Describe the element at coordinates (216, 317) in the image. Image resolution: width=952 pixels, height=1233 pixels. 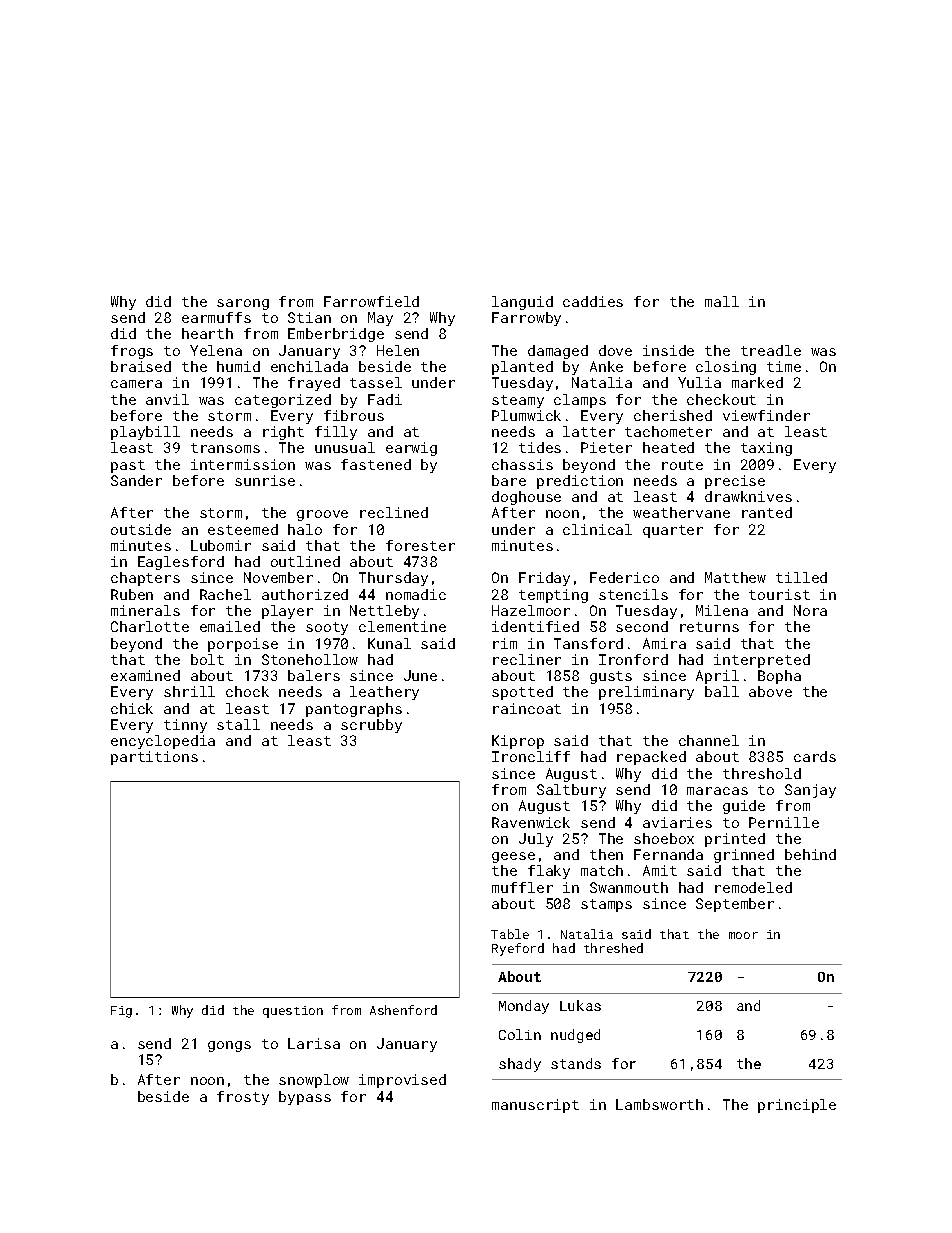
I see `earmuffs` at that location.
